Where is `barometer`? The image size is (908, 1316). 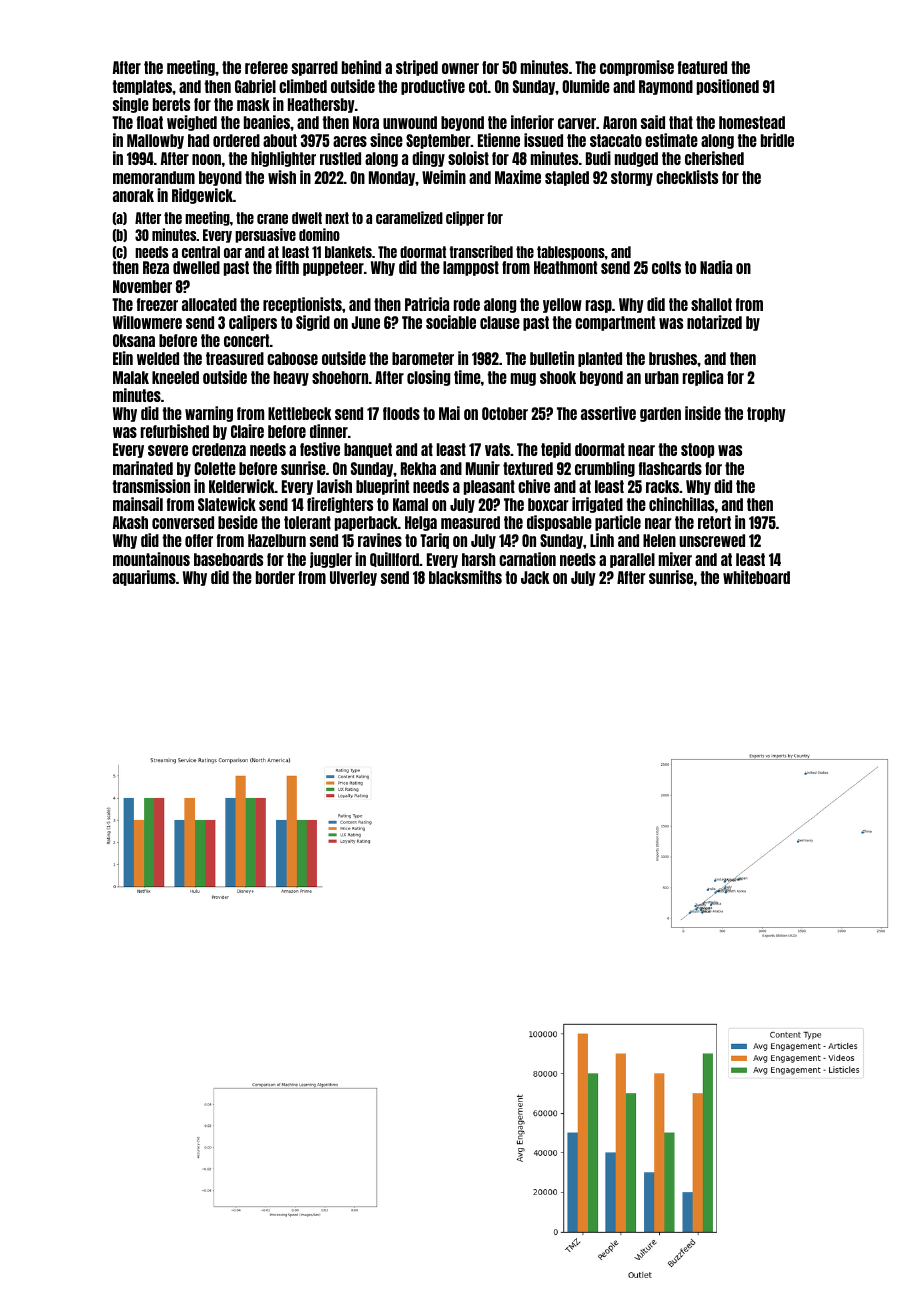 barometer is located at coordinates (423, 358).
